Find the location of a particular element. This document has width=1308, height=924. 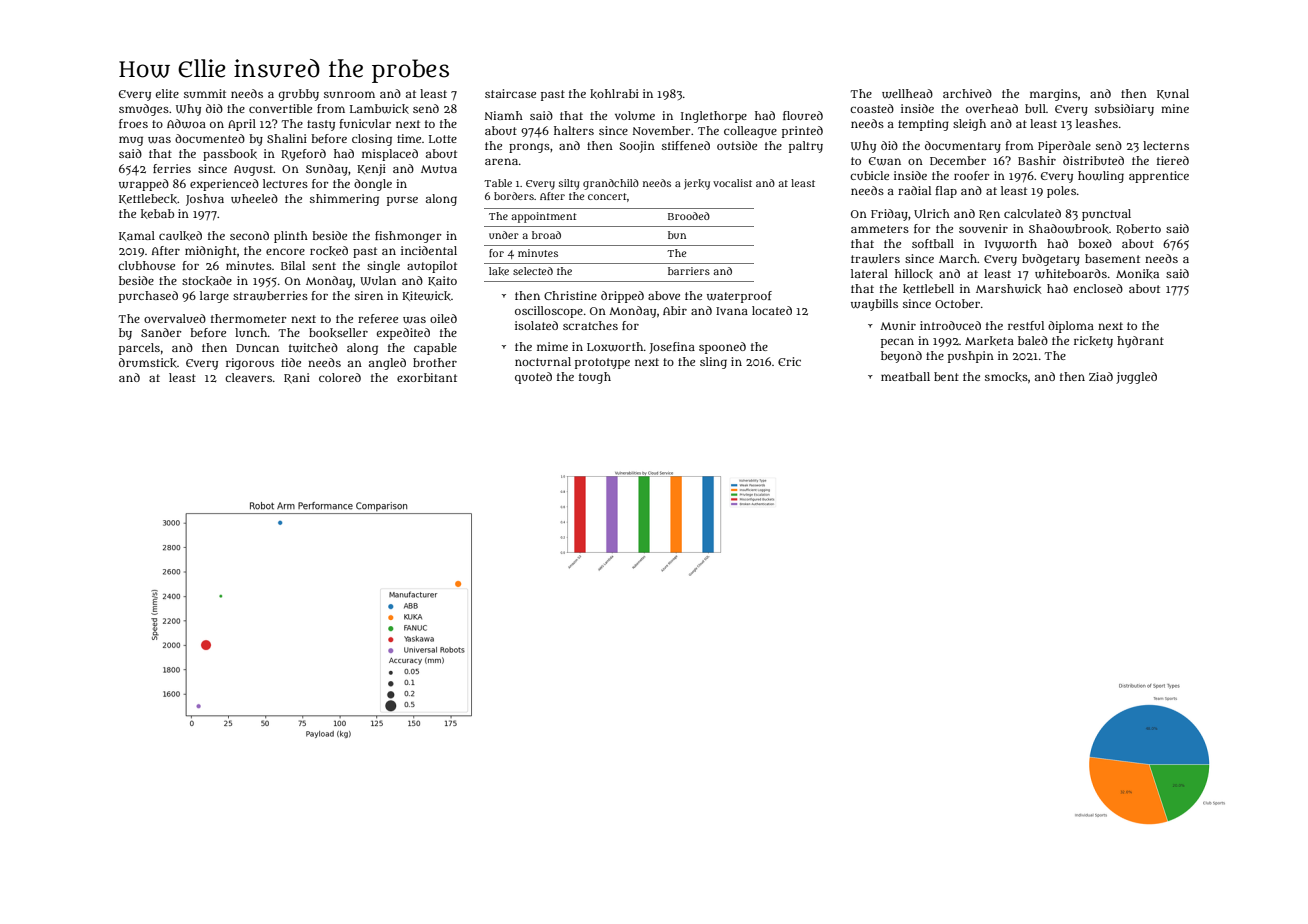

Abir is located at coordinates (675, 310).
